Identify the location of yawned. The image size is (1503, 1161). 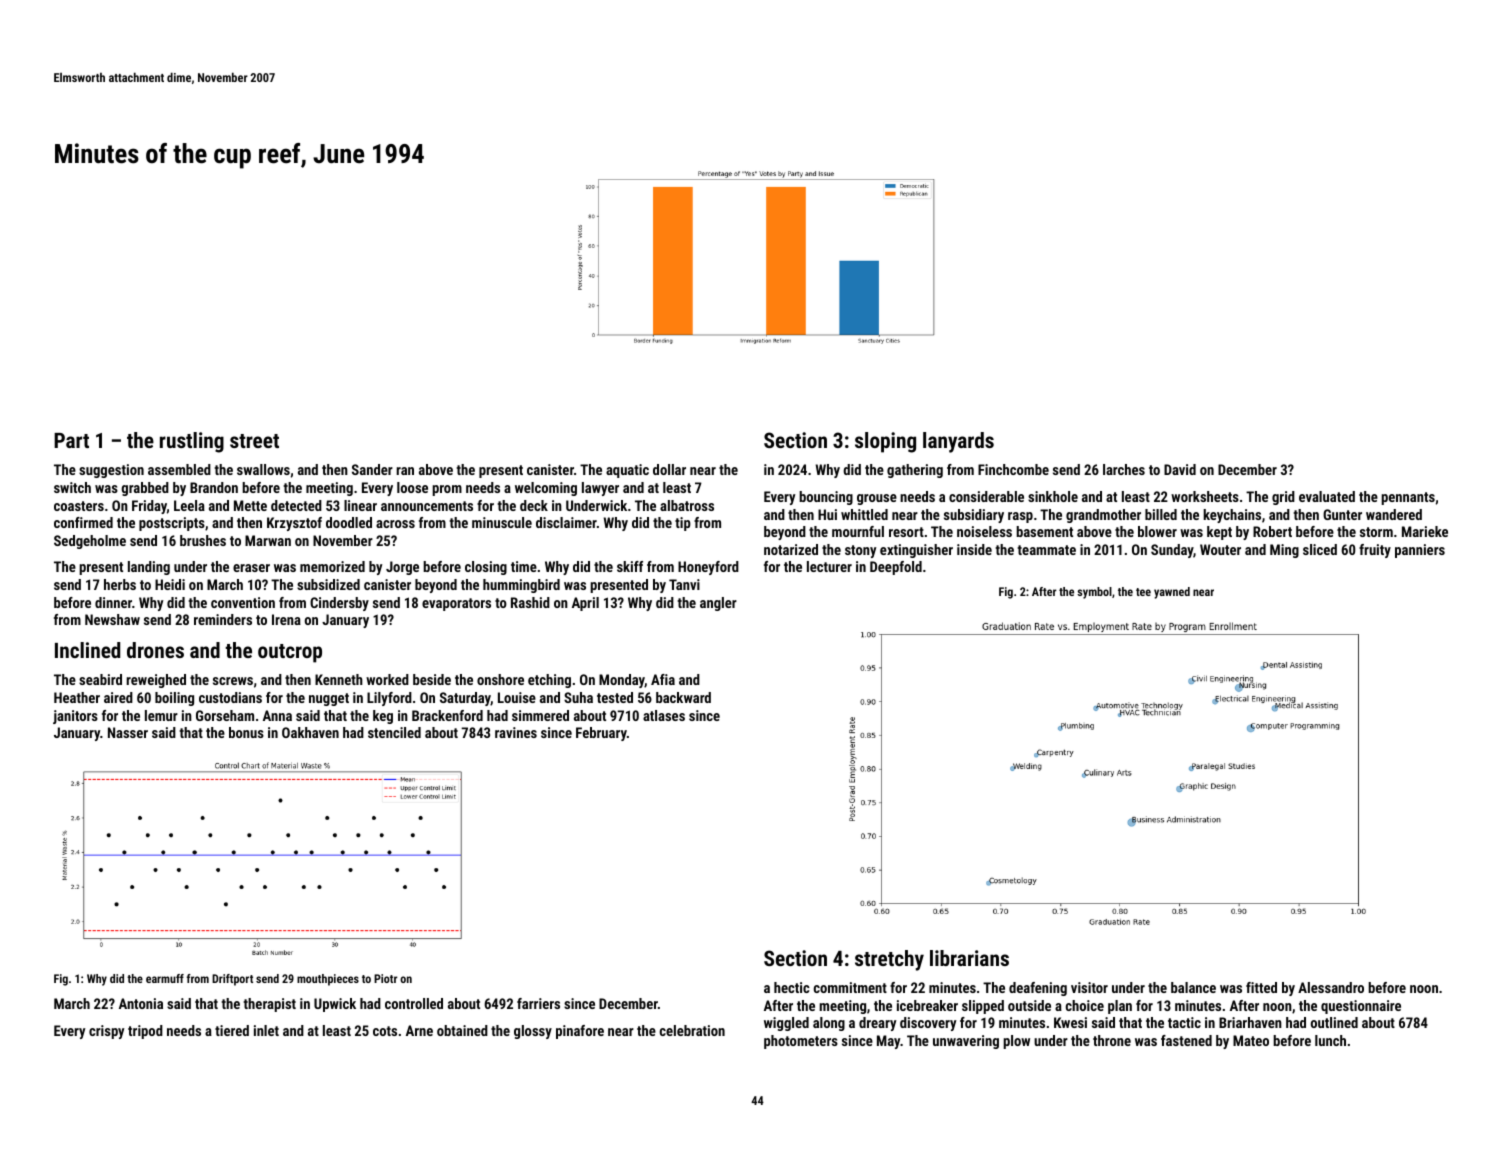
(1172, 593).
